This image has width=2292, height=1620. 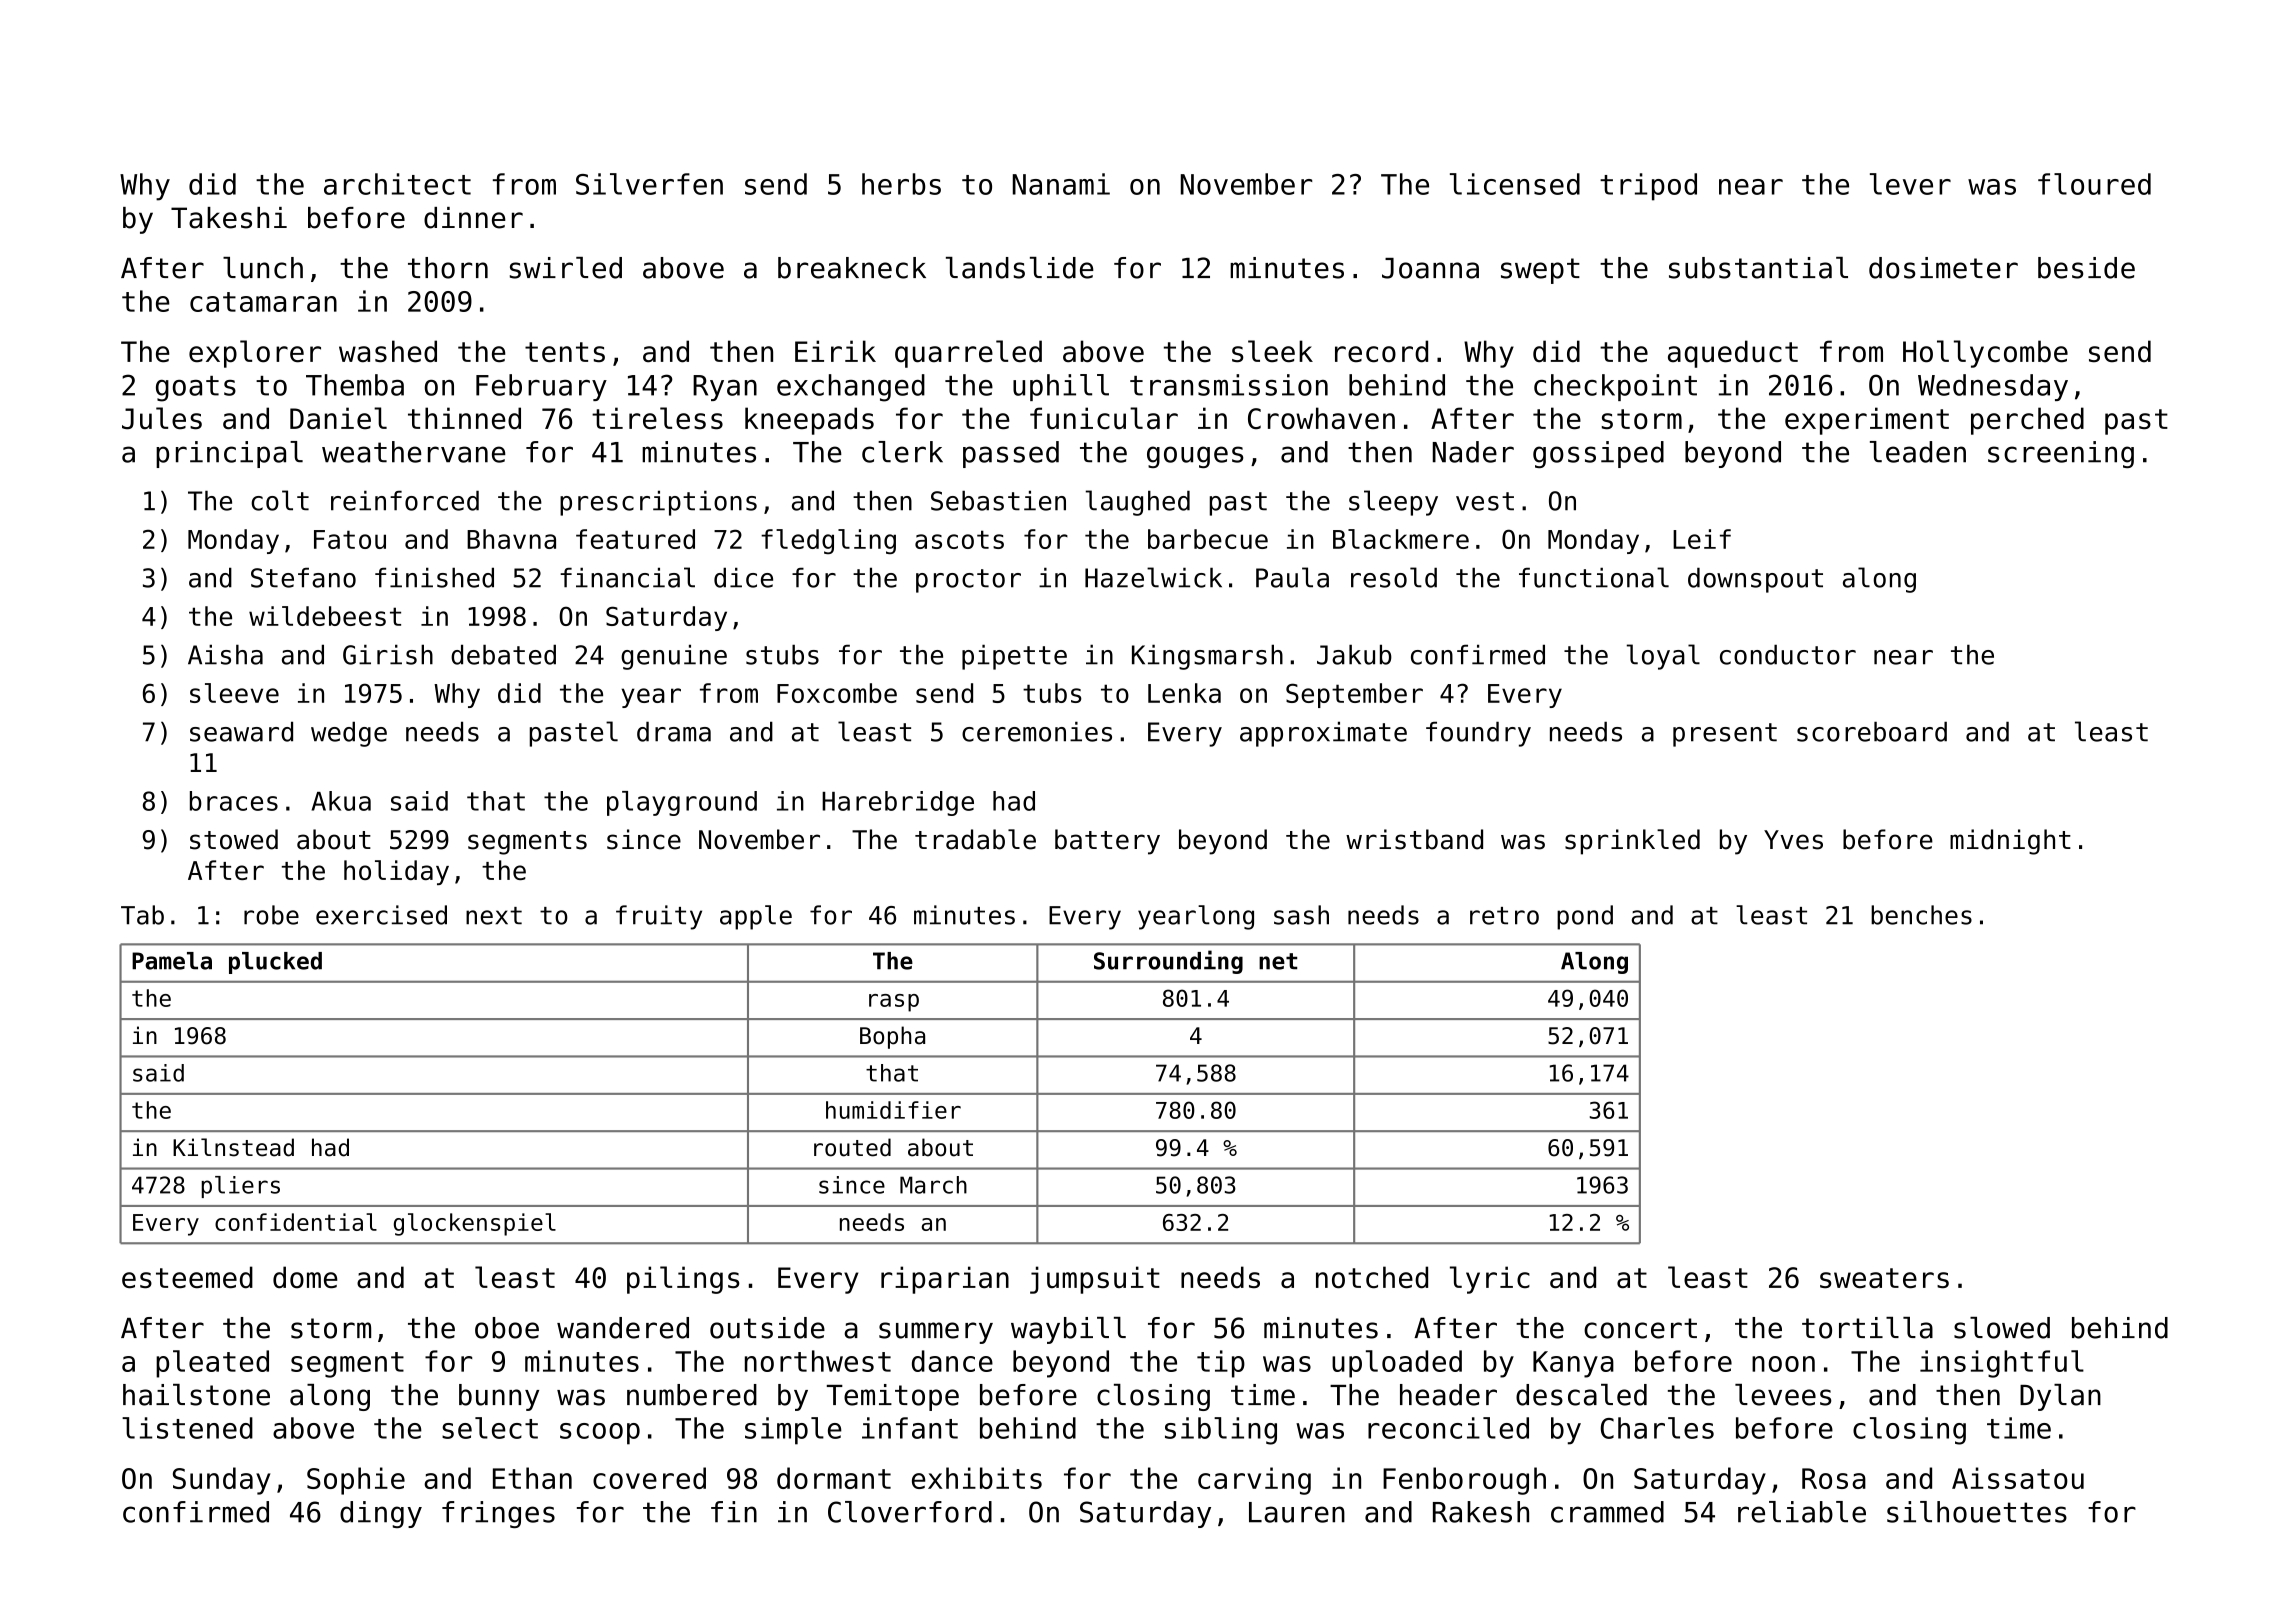 What do you see at coordinates (1153, 577) in the image?
I see `Hazelwick` at bounding box center [1153, 577].
